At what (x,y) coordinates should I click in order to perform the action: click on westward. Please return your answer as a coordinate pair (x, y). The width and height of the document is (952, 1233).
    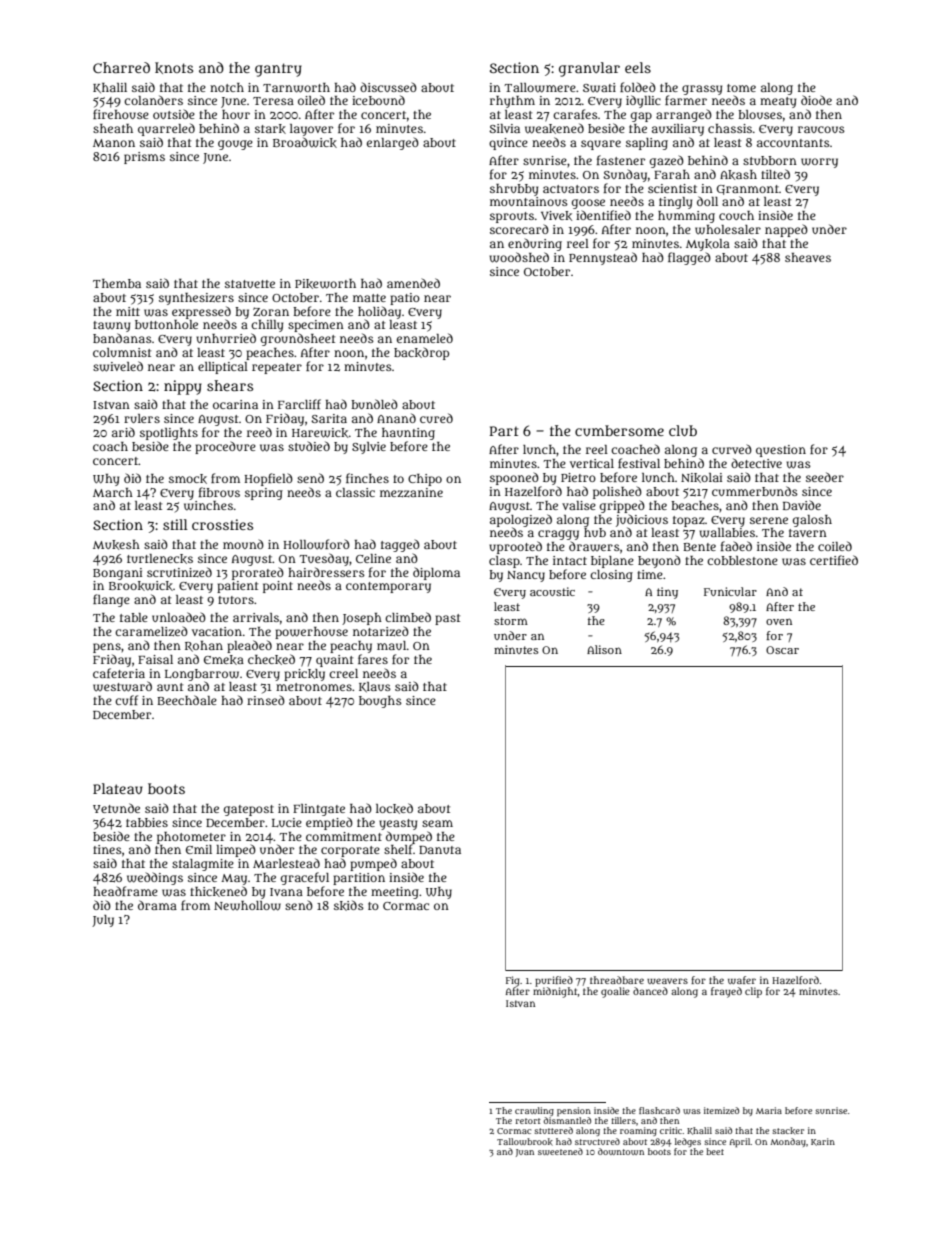
    Looking at the image, I should click on (122, 686).
